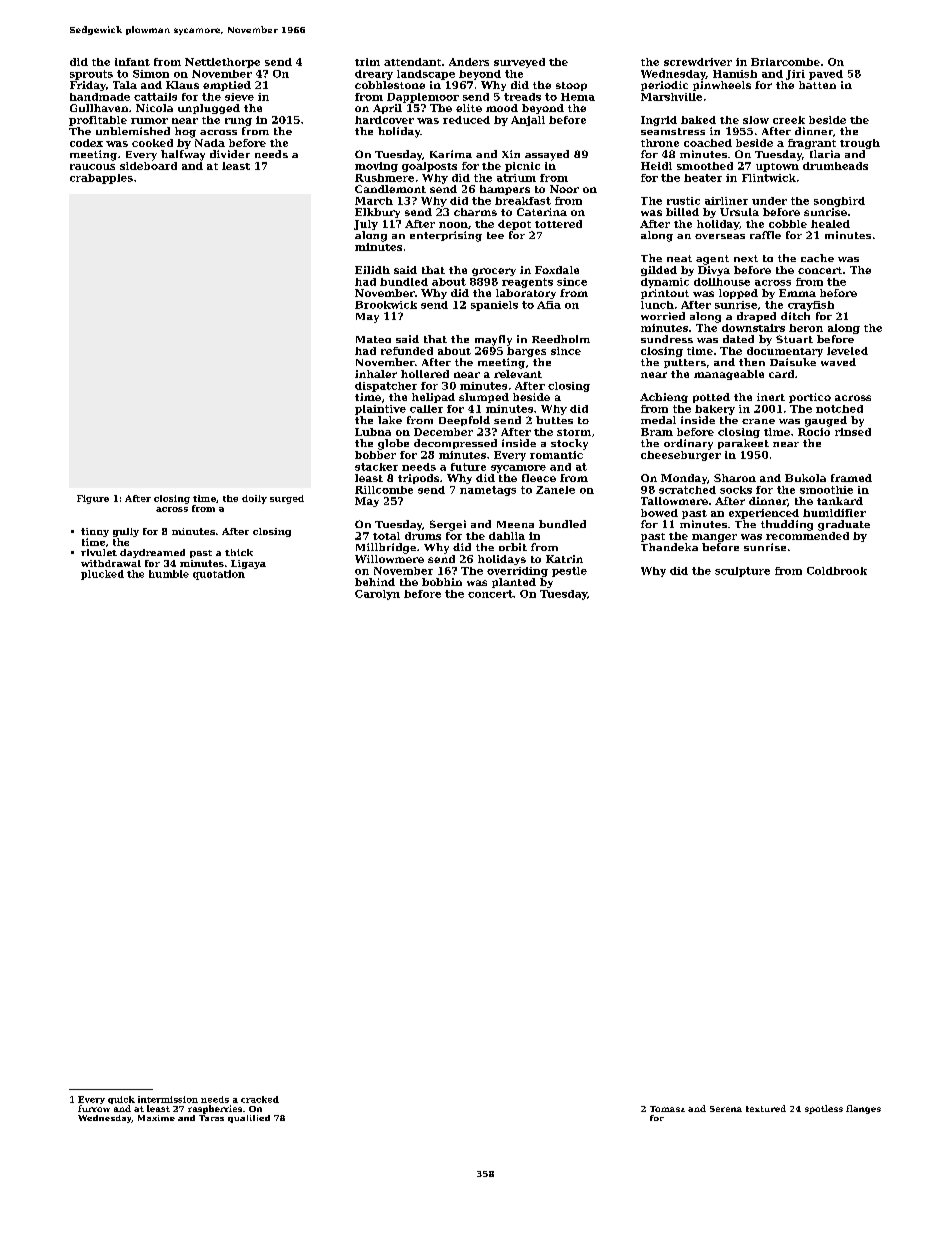 Image resolution: width=952 pixels, height=1233 pixels. I want to click on Carolyn, so click(377, 595).
